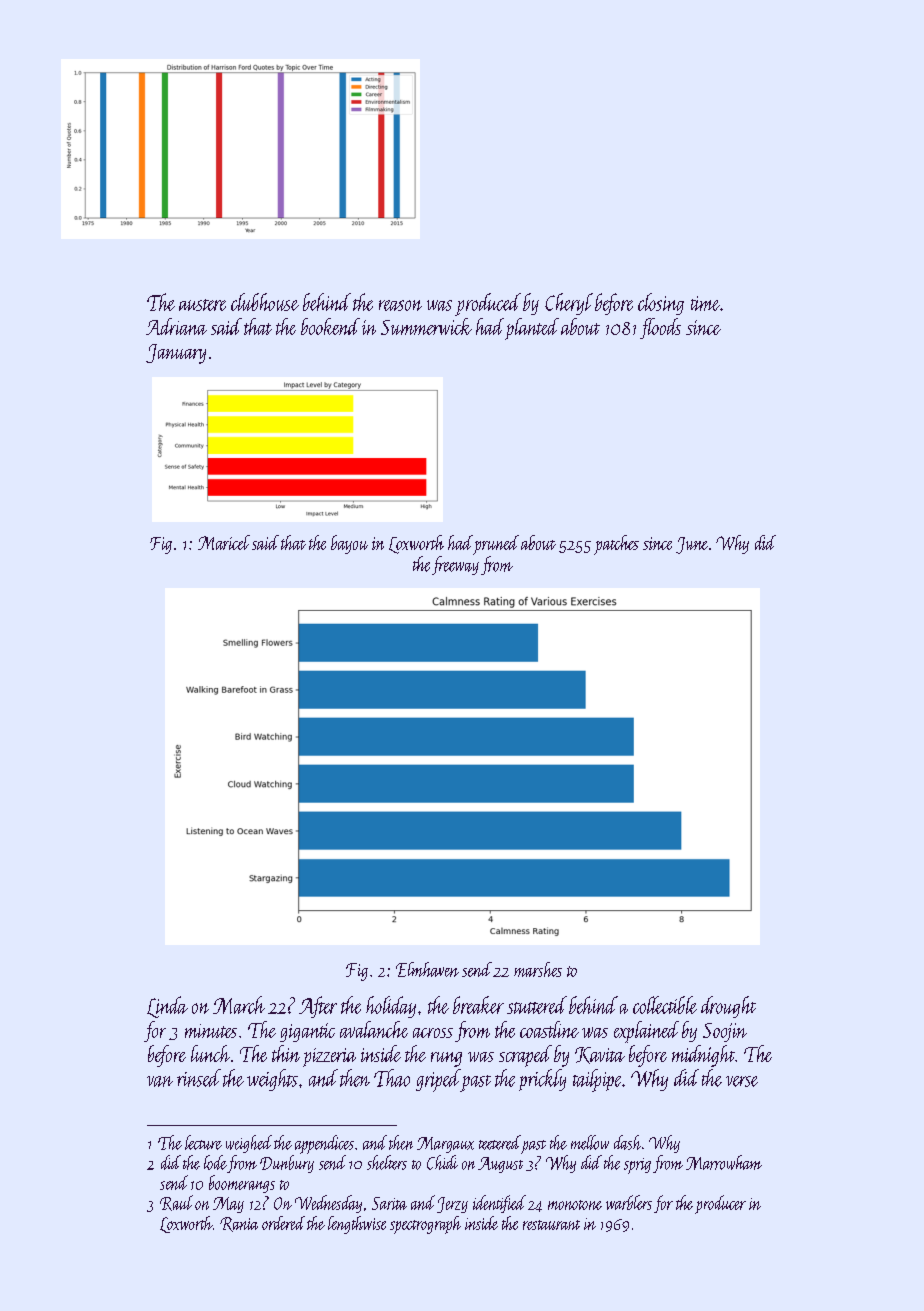  Describe the element at coordinates (224, 542) in the screenshot. I see `Maricel` at that location.
